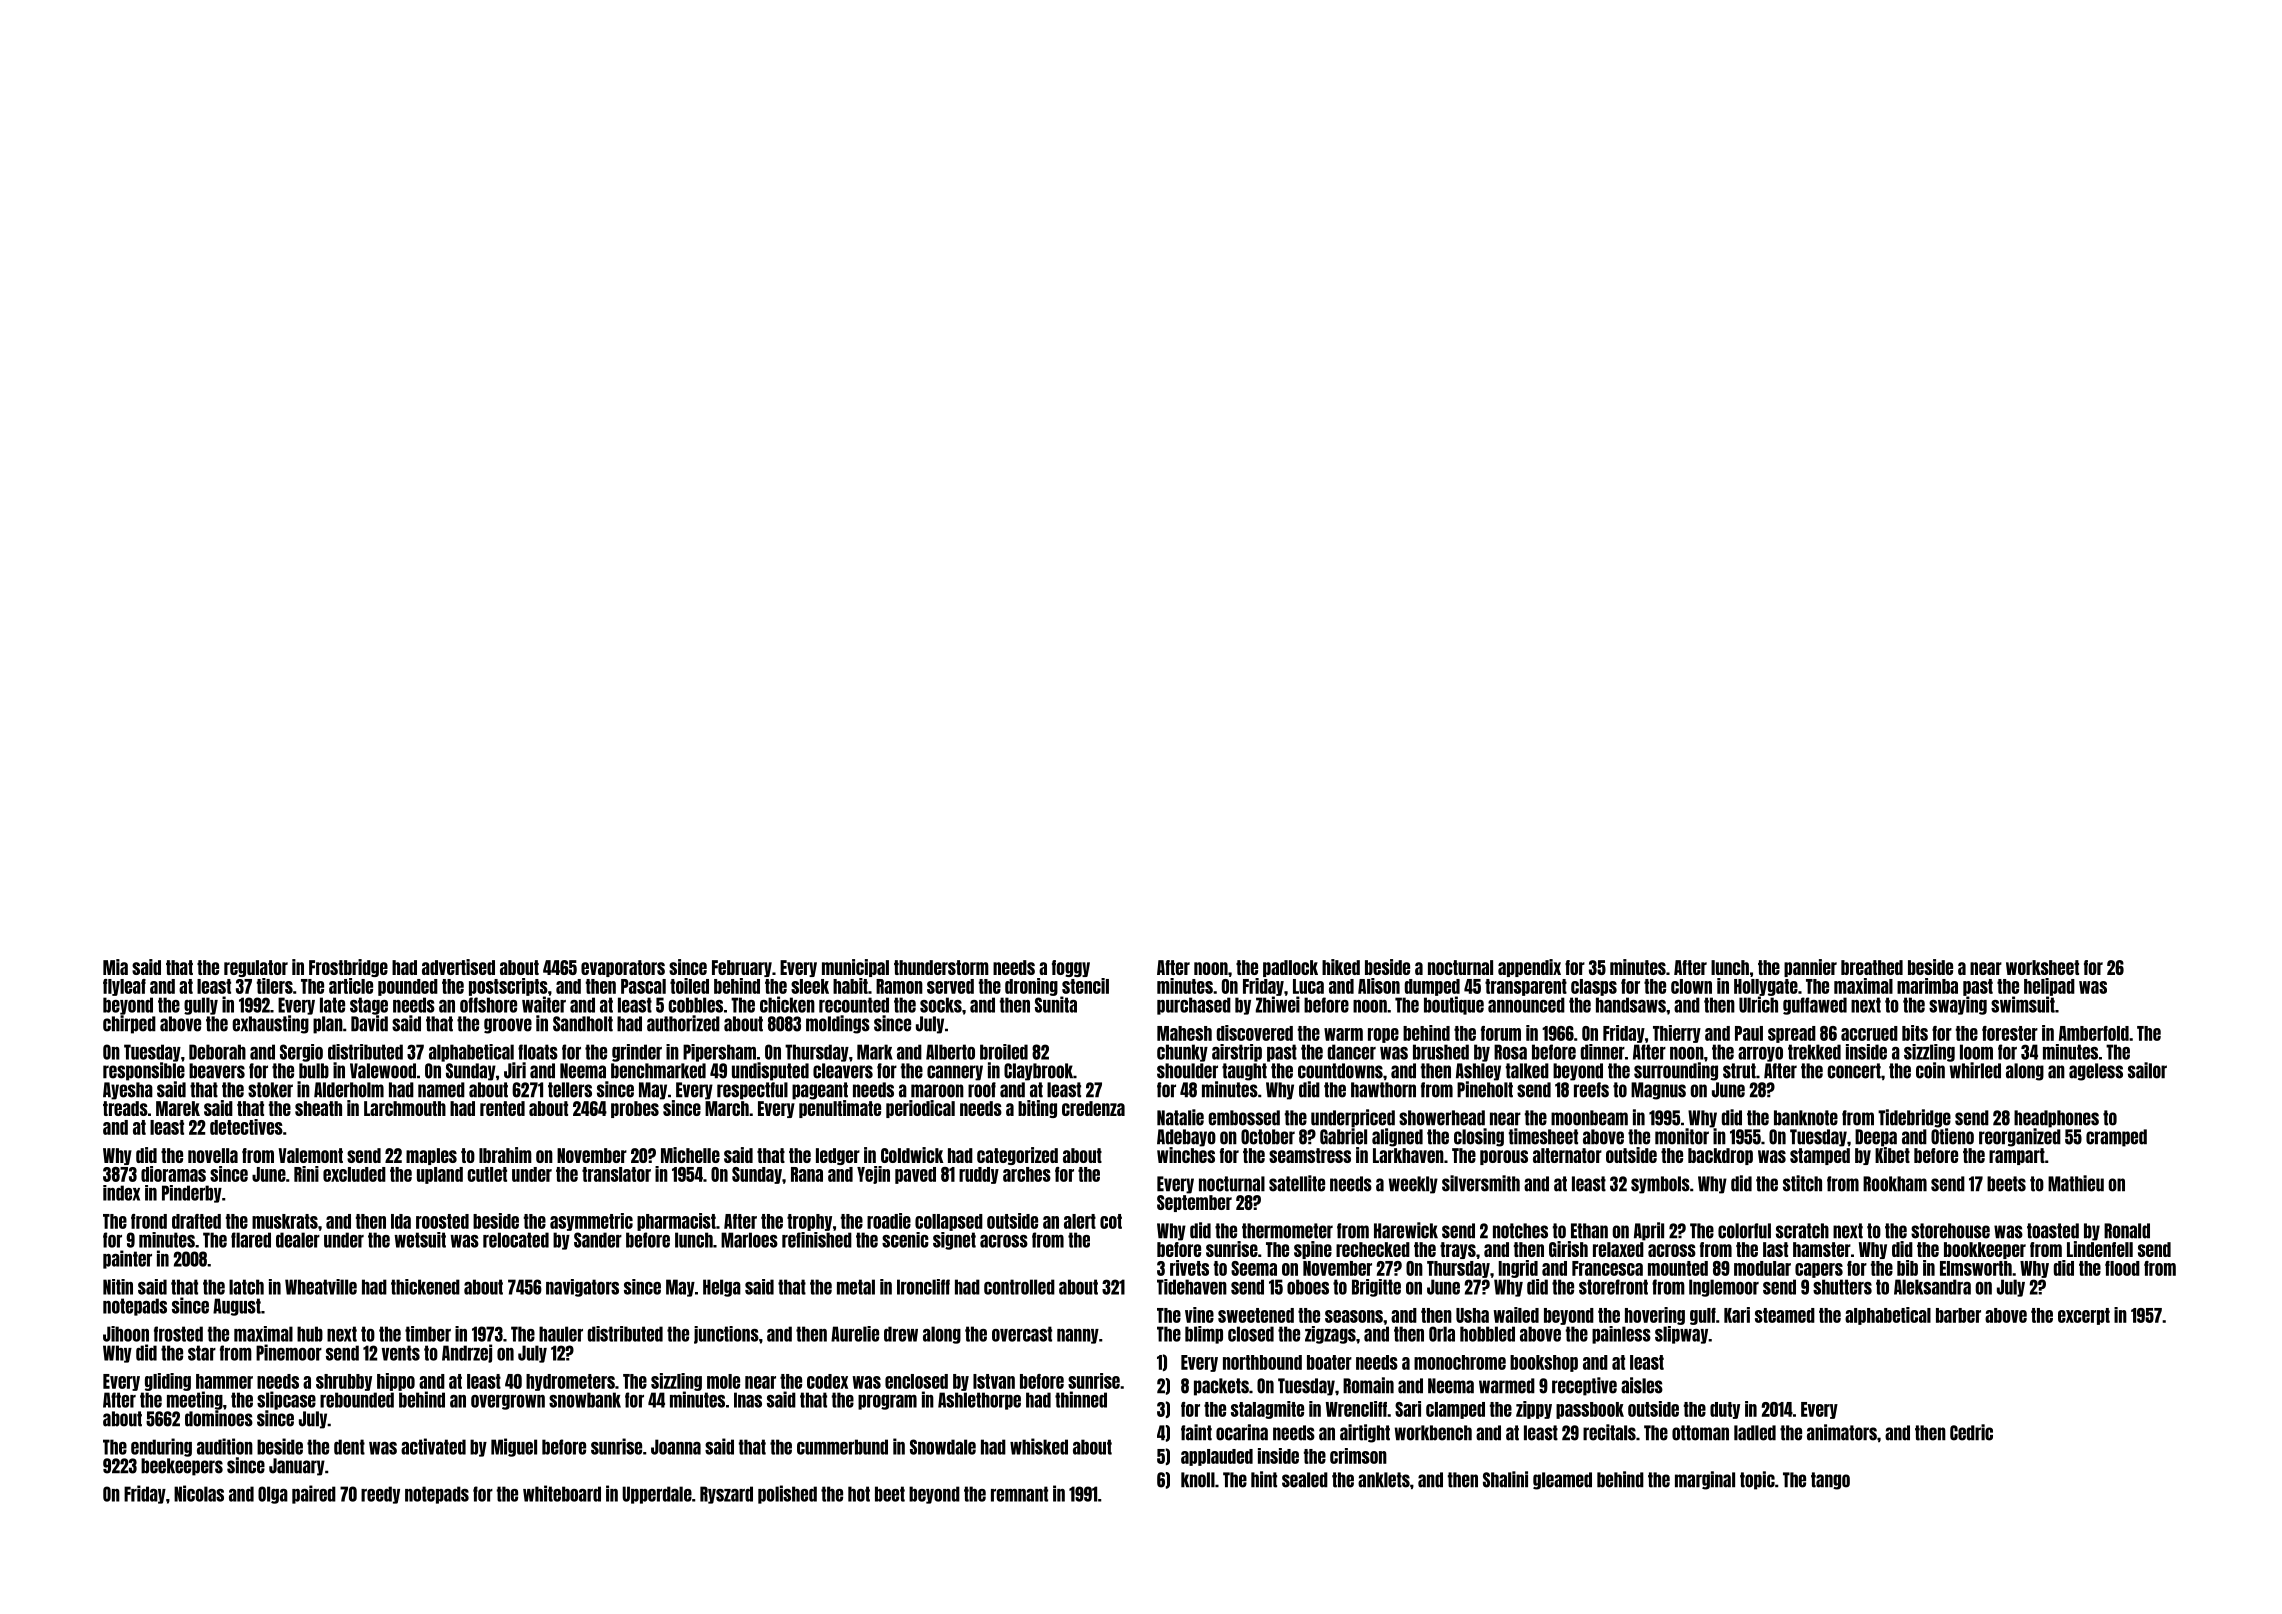  I want to click on cannery, so click(955, 1073).
